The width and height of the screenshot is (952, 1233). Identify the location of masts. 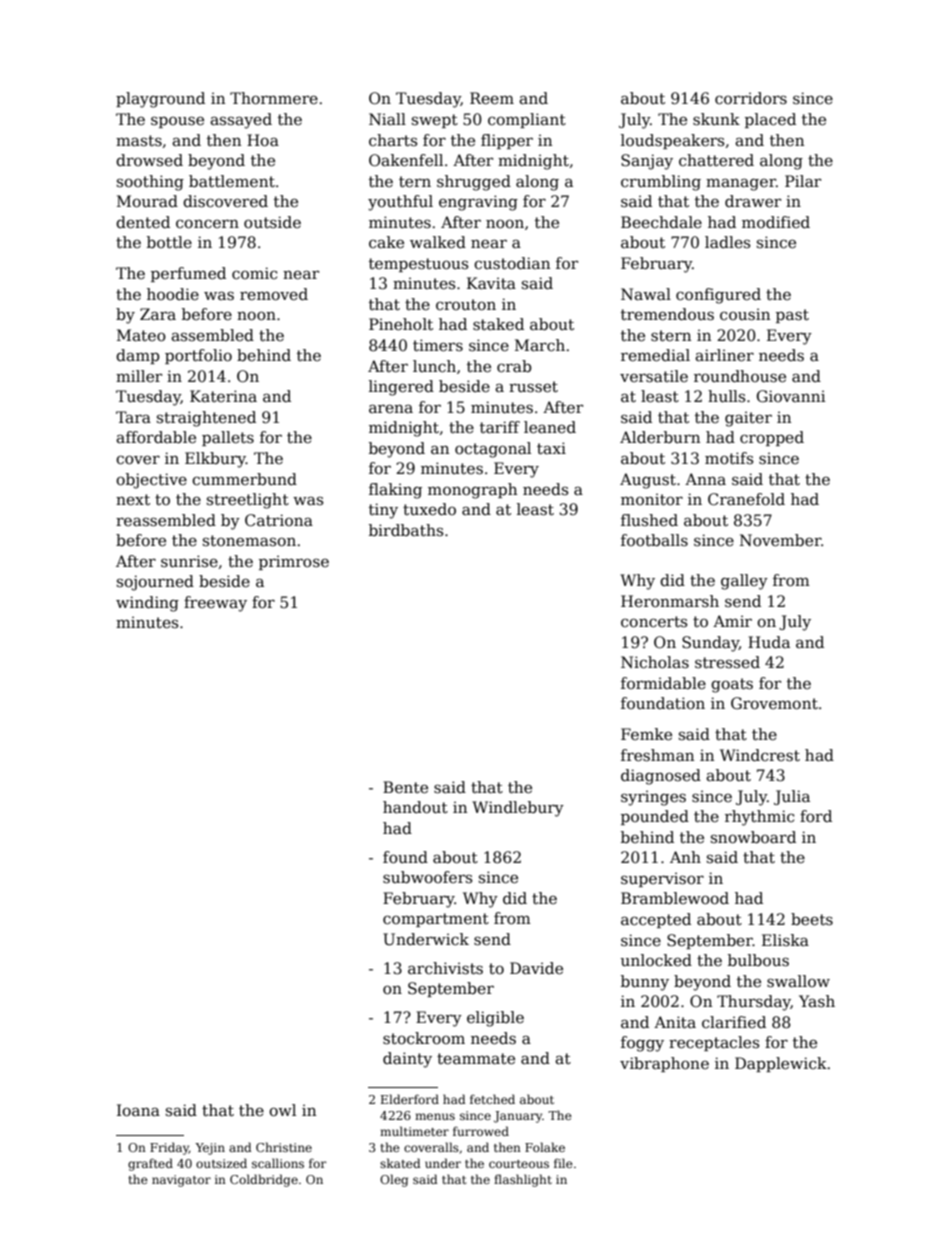
(139, 140).
